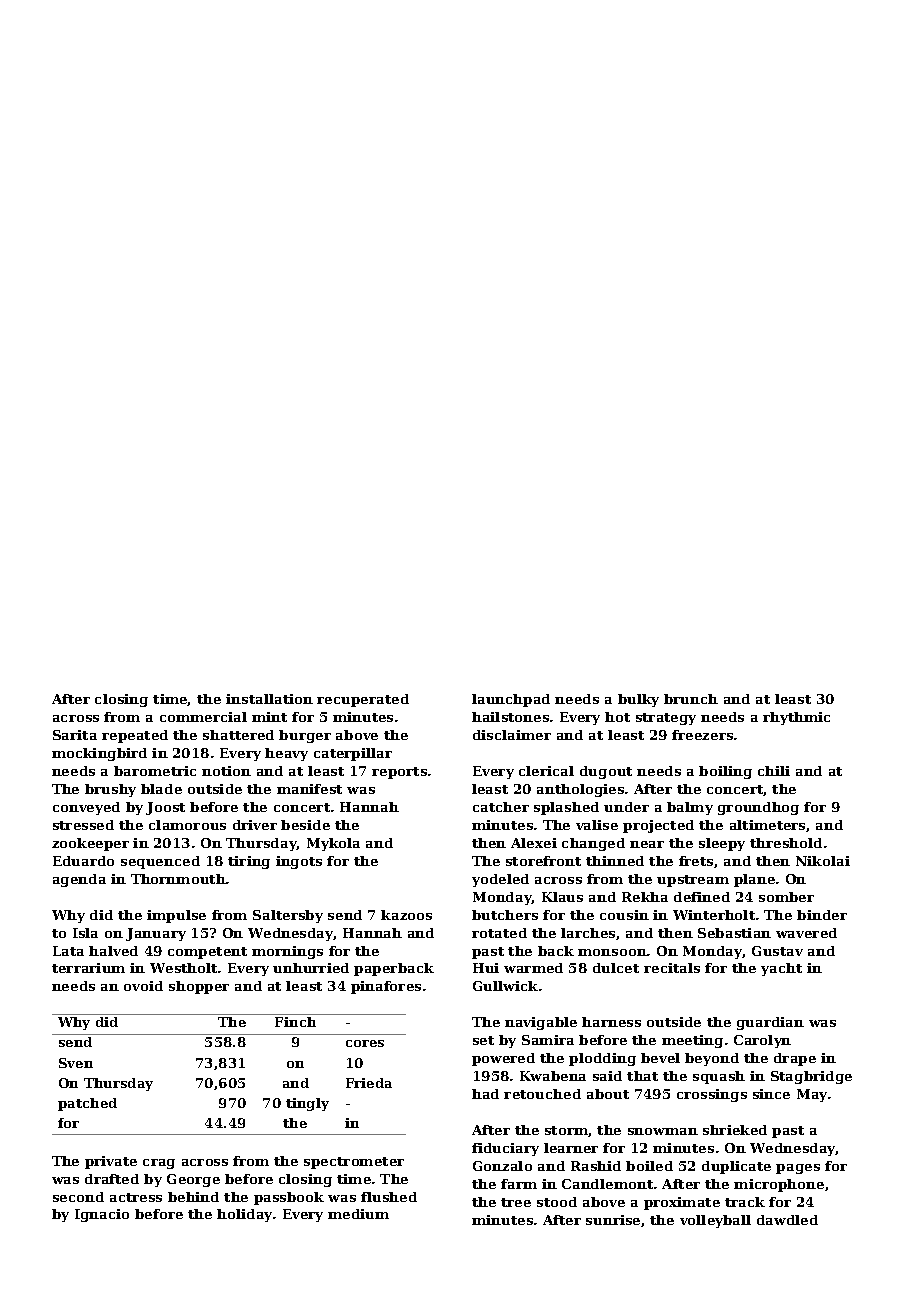 The image size is (908, 1316). I want to click on Ignacio, so click(102, 1215).
